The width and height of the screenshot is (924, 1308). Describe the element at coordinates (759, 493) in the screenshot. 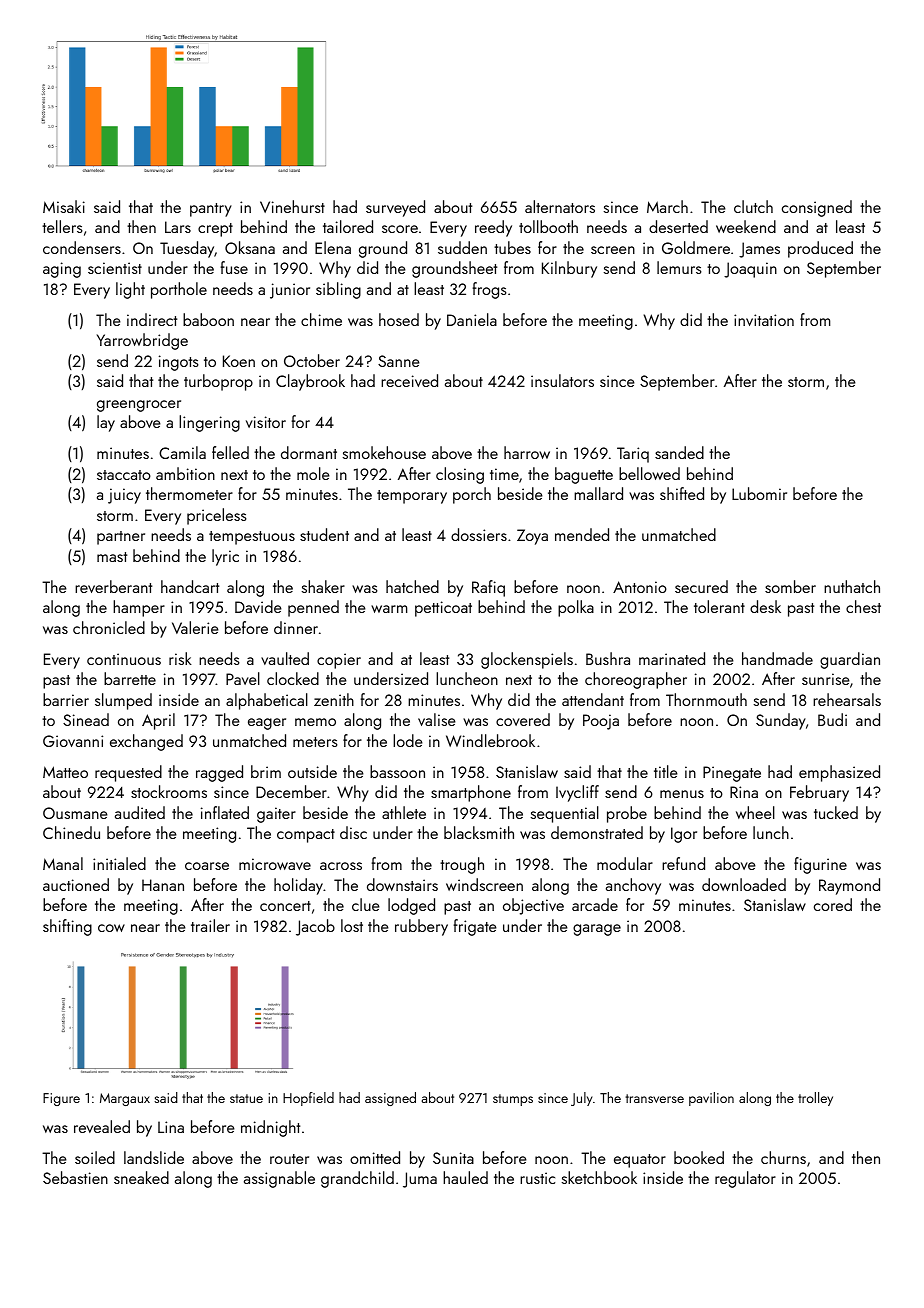

I see `Lubomir` at that location.
